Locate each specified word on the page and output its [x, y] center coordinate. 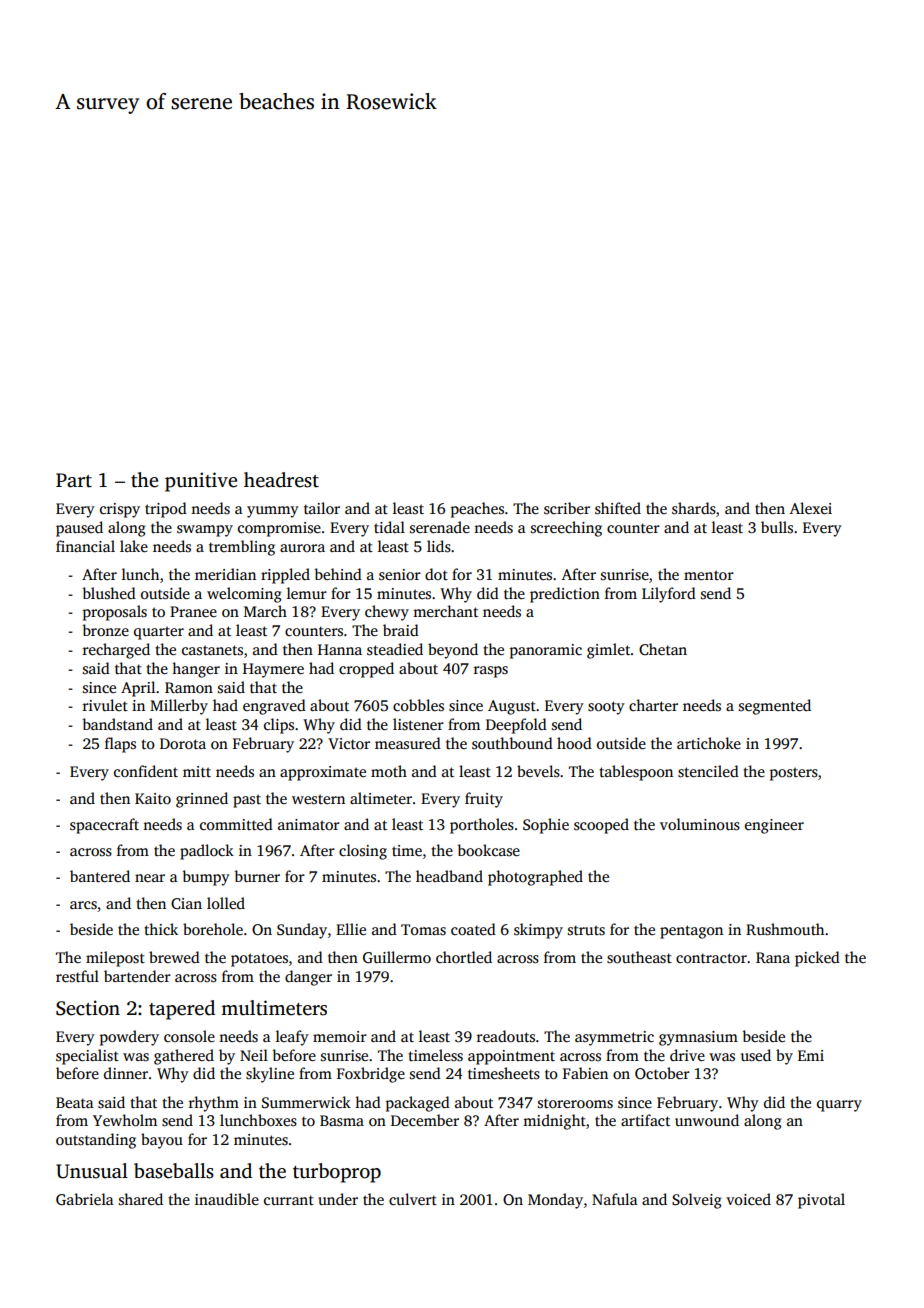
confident [146, 771]
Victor [349, 743]
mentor [709, 575]
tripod [166, 510]
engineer [774, 826]
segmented [775, 707]
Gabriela [85, 1199]
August [512, 707]
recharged [116, 651]
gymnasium [698, 1038]
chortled [464, 957]
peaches [477, 510]
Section [88, 1008]
